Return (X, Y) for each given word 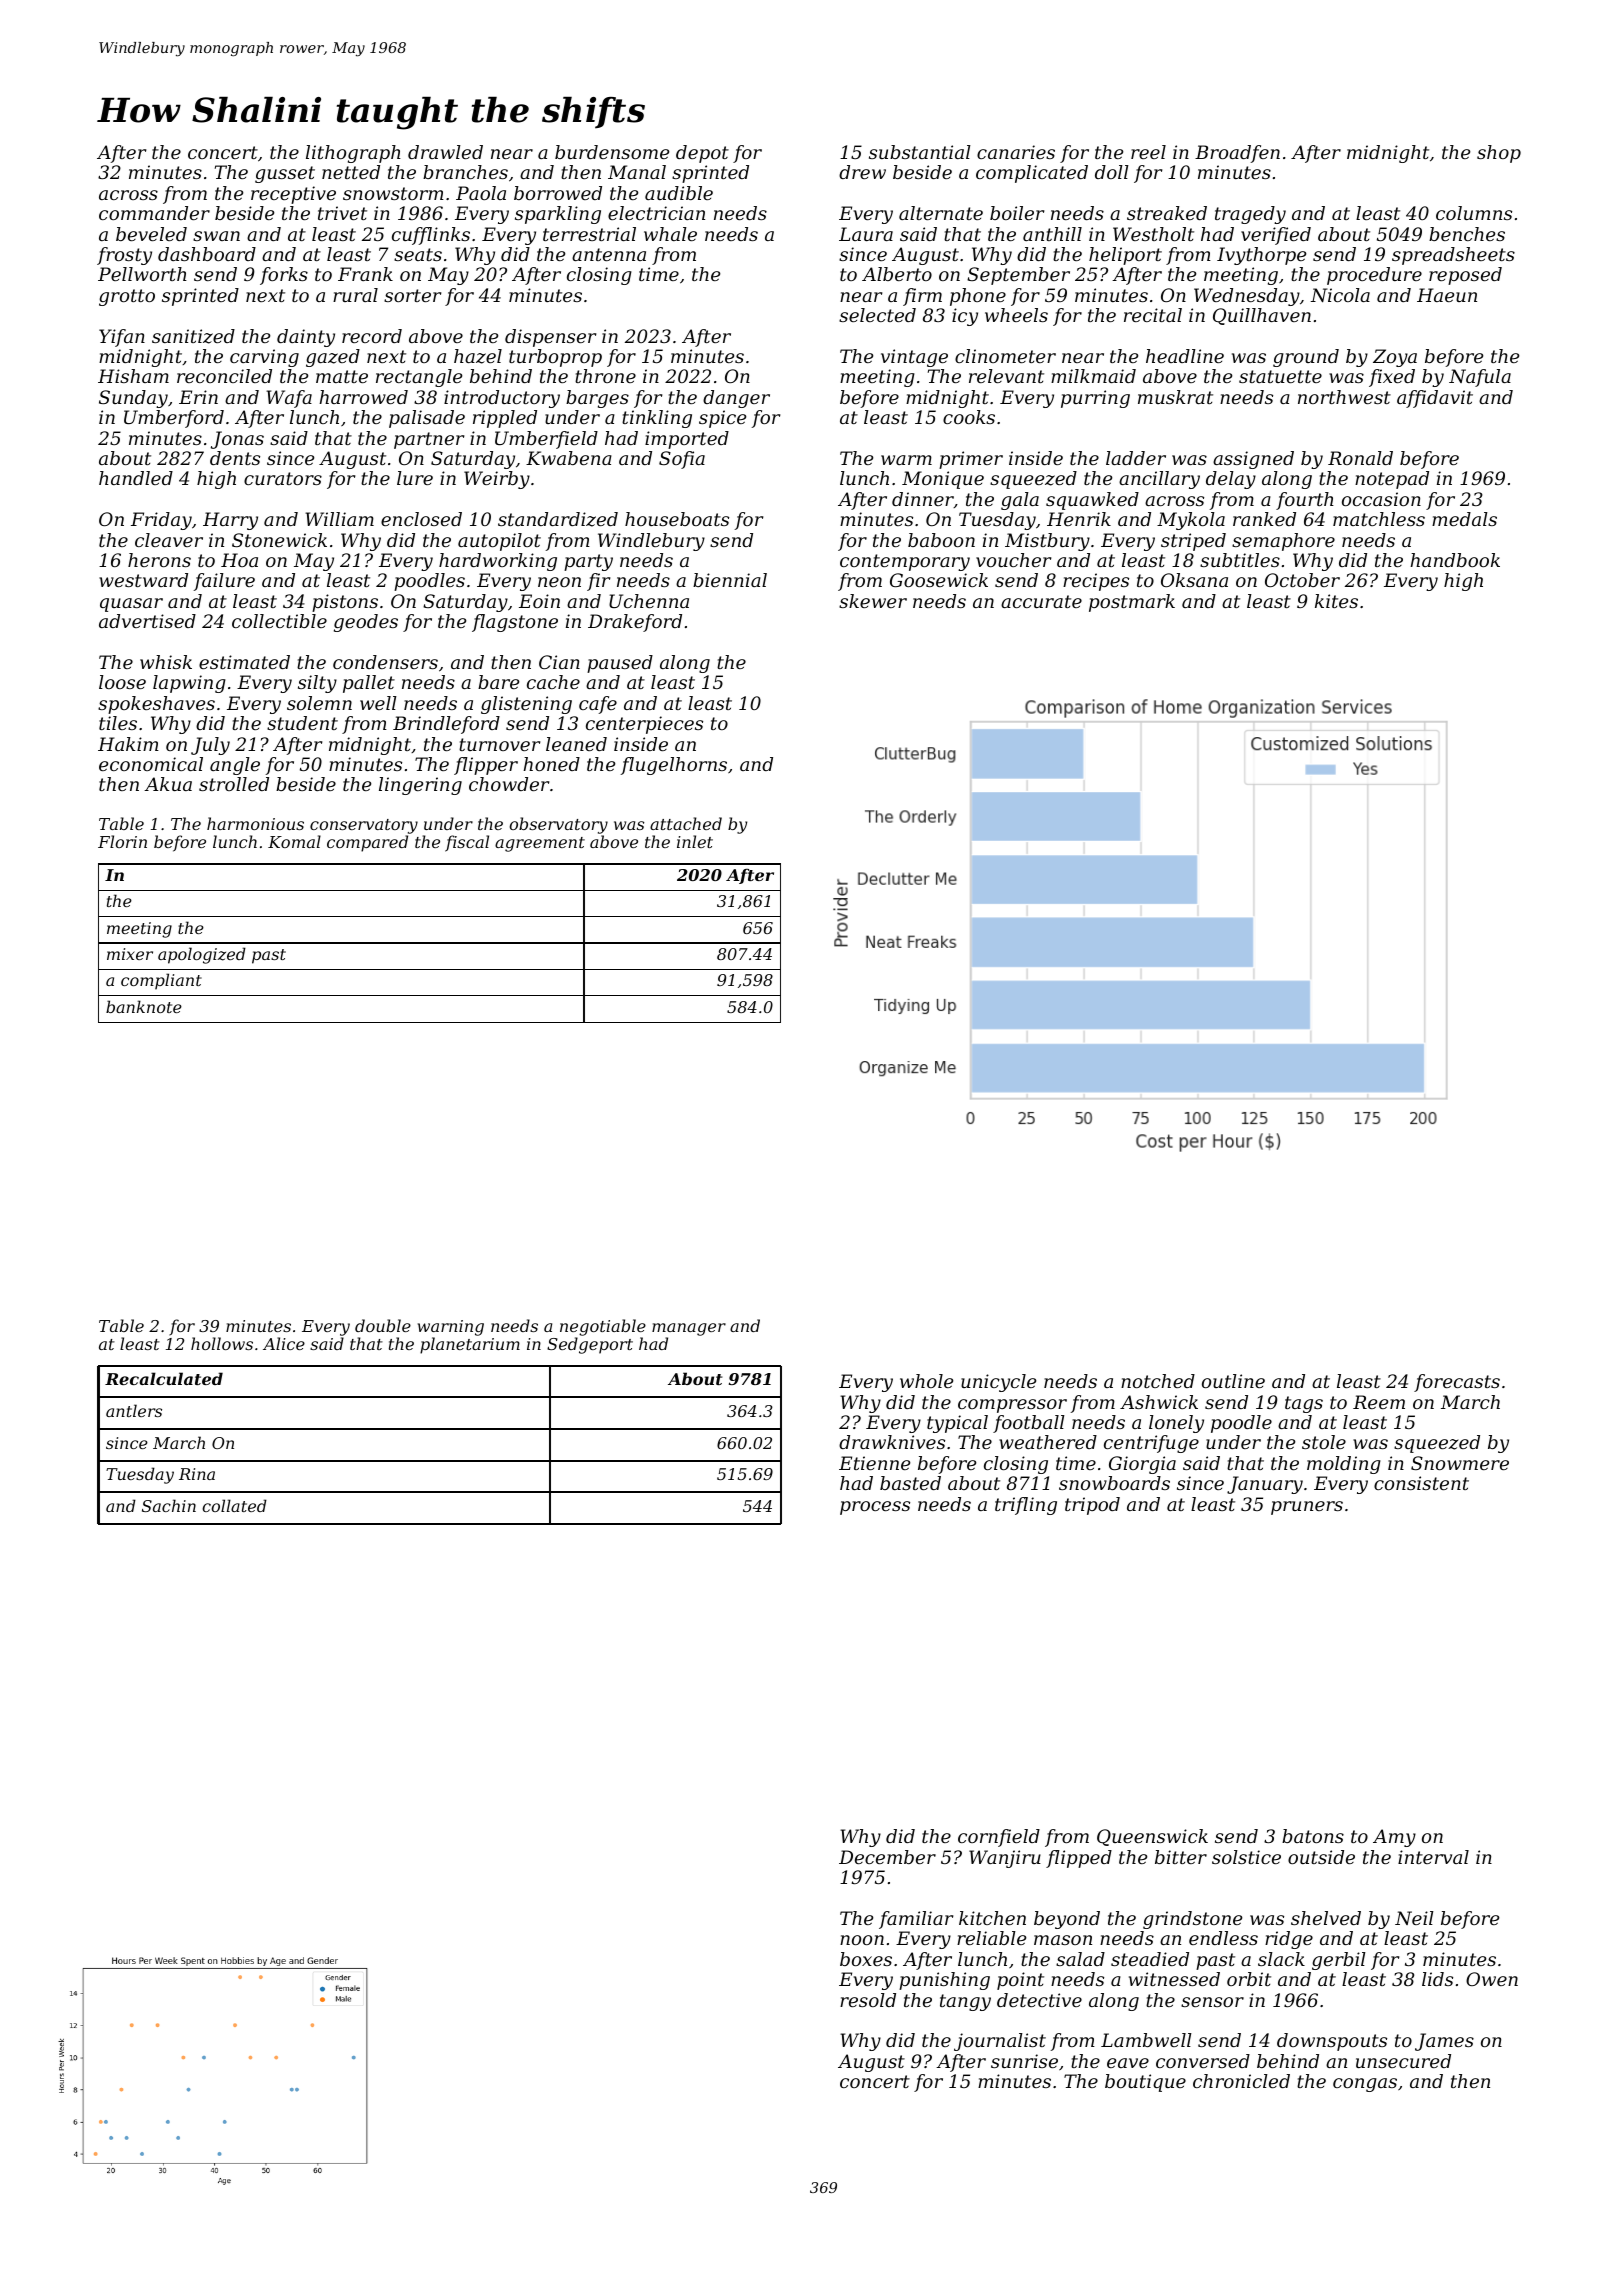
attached (686, 823)
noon (862, 1940)
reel (1148, 152)
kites (1336, 601)
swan (216, 236)
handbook (1455, 560)
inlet (695, 841)
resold (868, 2000)
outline (1233, 1381)
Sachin (169, 1505)
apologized (202, 955)
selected (877, 315)
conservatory (364, 826)
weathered (1048, 1442)
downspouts (1332, 2042)
